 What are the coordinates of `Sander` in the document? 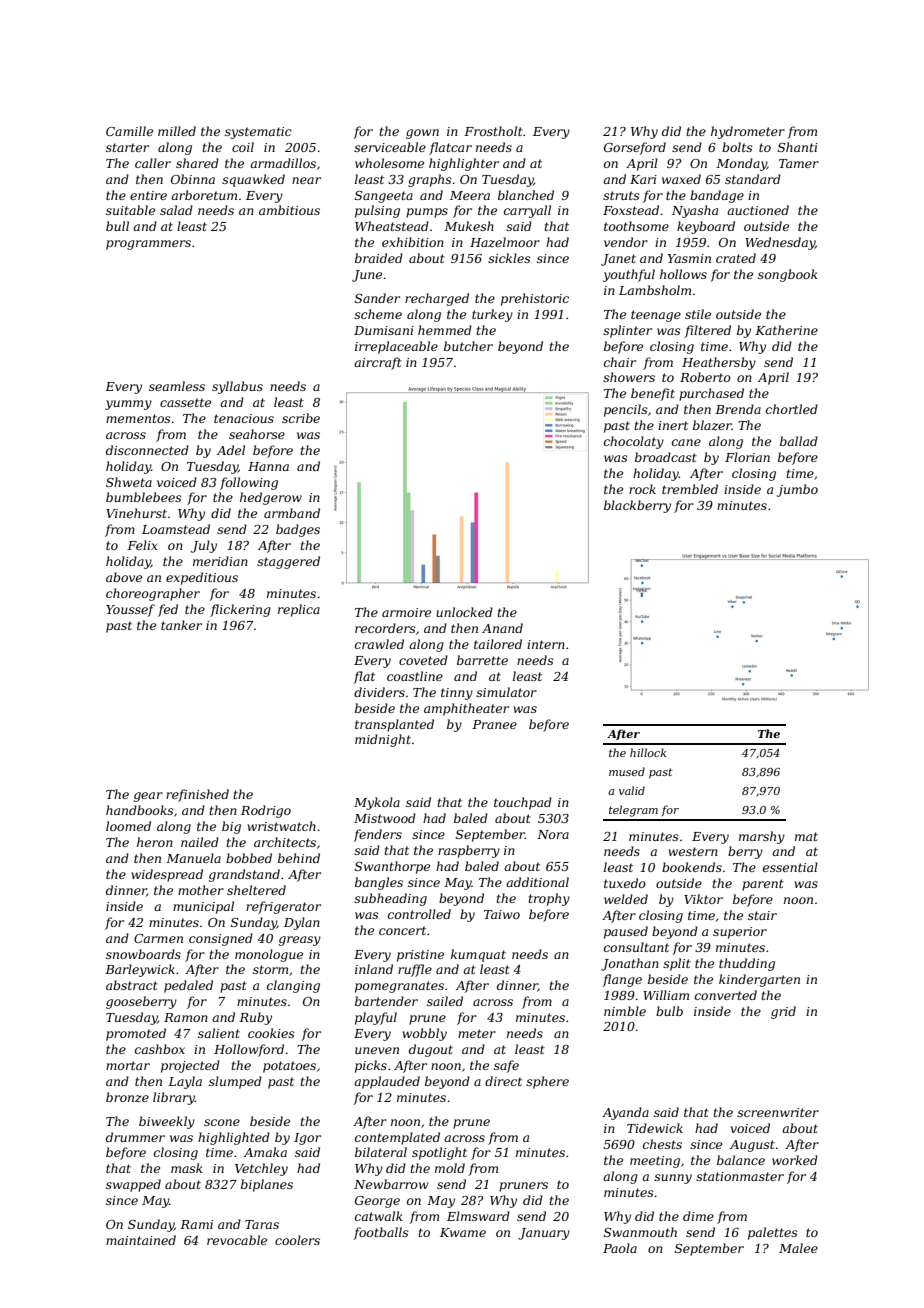 It's located at (377, 298).
